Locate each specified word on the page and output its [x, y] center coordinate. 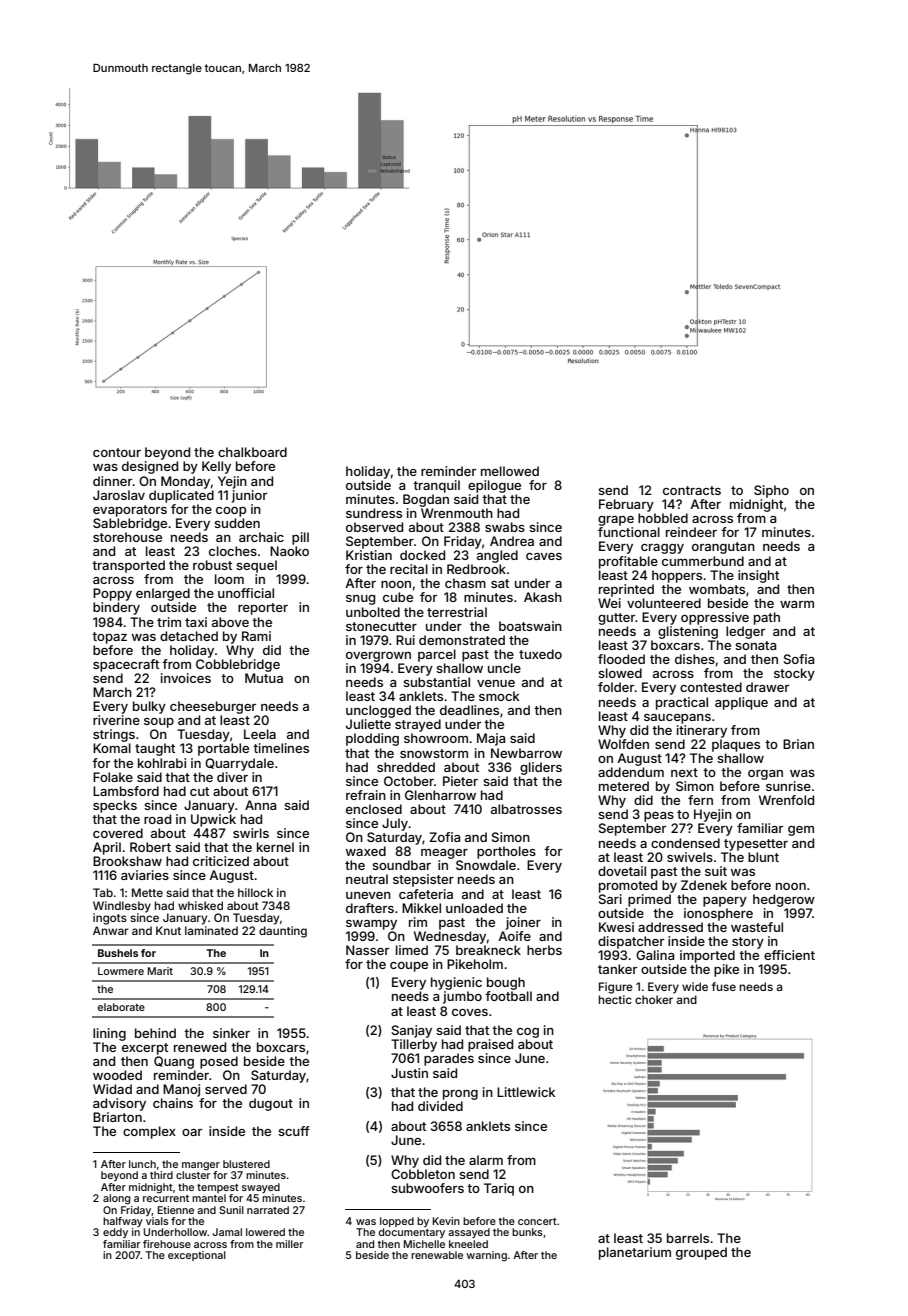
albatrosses [526, 809]
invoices [186, 678]
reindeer [691, 532]
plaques [736, 745]
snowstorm [434, 753]
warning [486, 1256]
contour [117, 452]
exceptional [197, 1256]
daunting [283, 932]
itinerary [702, 731]
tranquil [436, 486]
